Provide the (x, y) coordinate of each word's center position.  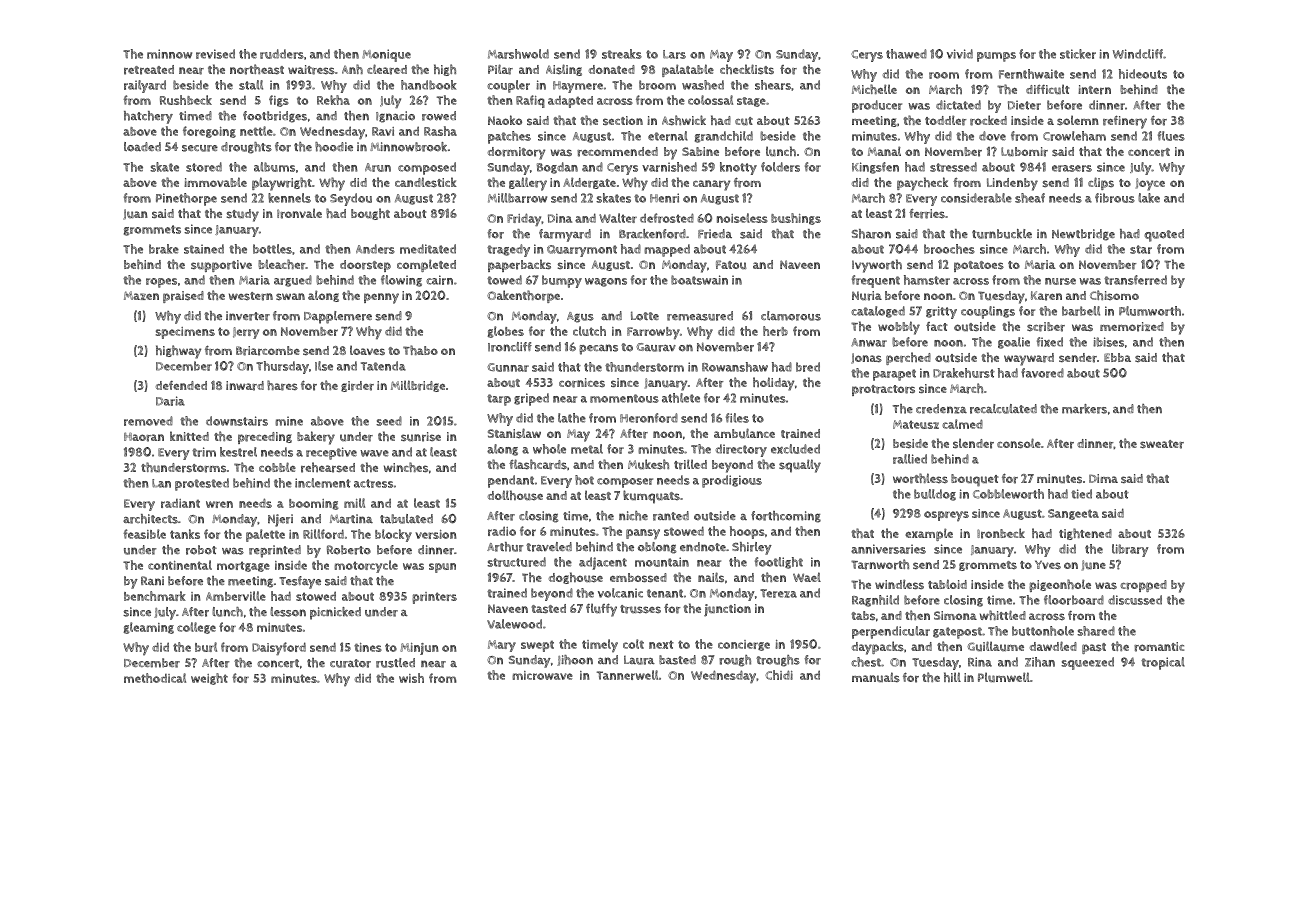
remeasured (700, 316)
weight (209, 679)
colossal (710, 100)
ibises (1108, 342)
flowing (401, 281)
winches (406, 467)
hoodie (334, 147)
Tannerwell (627, 675)
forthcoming (786, 517)
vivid (960, 54)
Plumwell (1004, 677)
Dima (1103, 478)
